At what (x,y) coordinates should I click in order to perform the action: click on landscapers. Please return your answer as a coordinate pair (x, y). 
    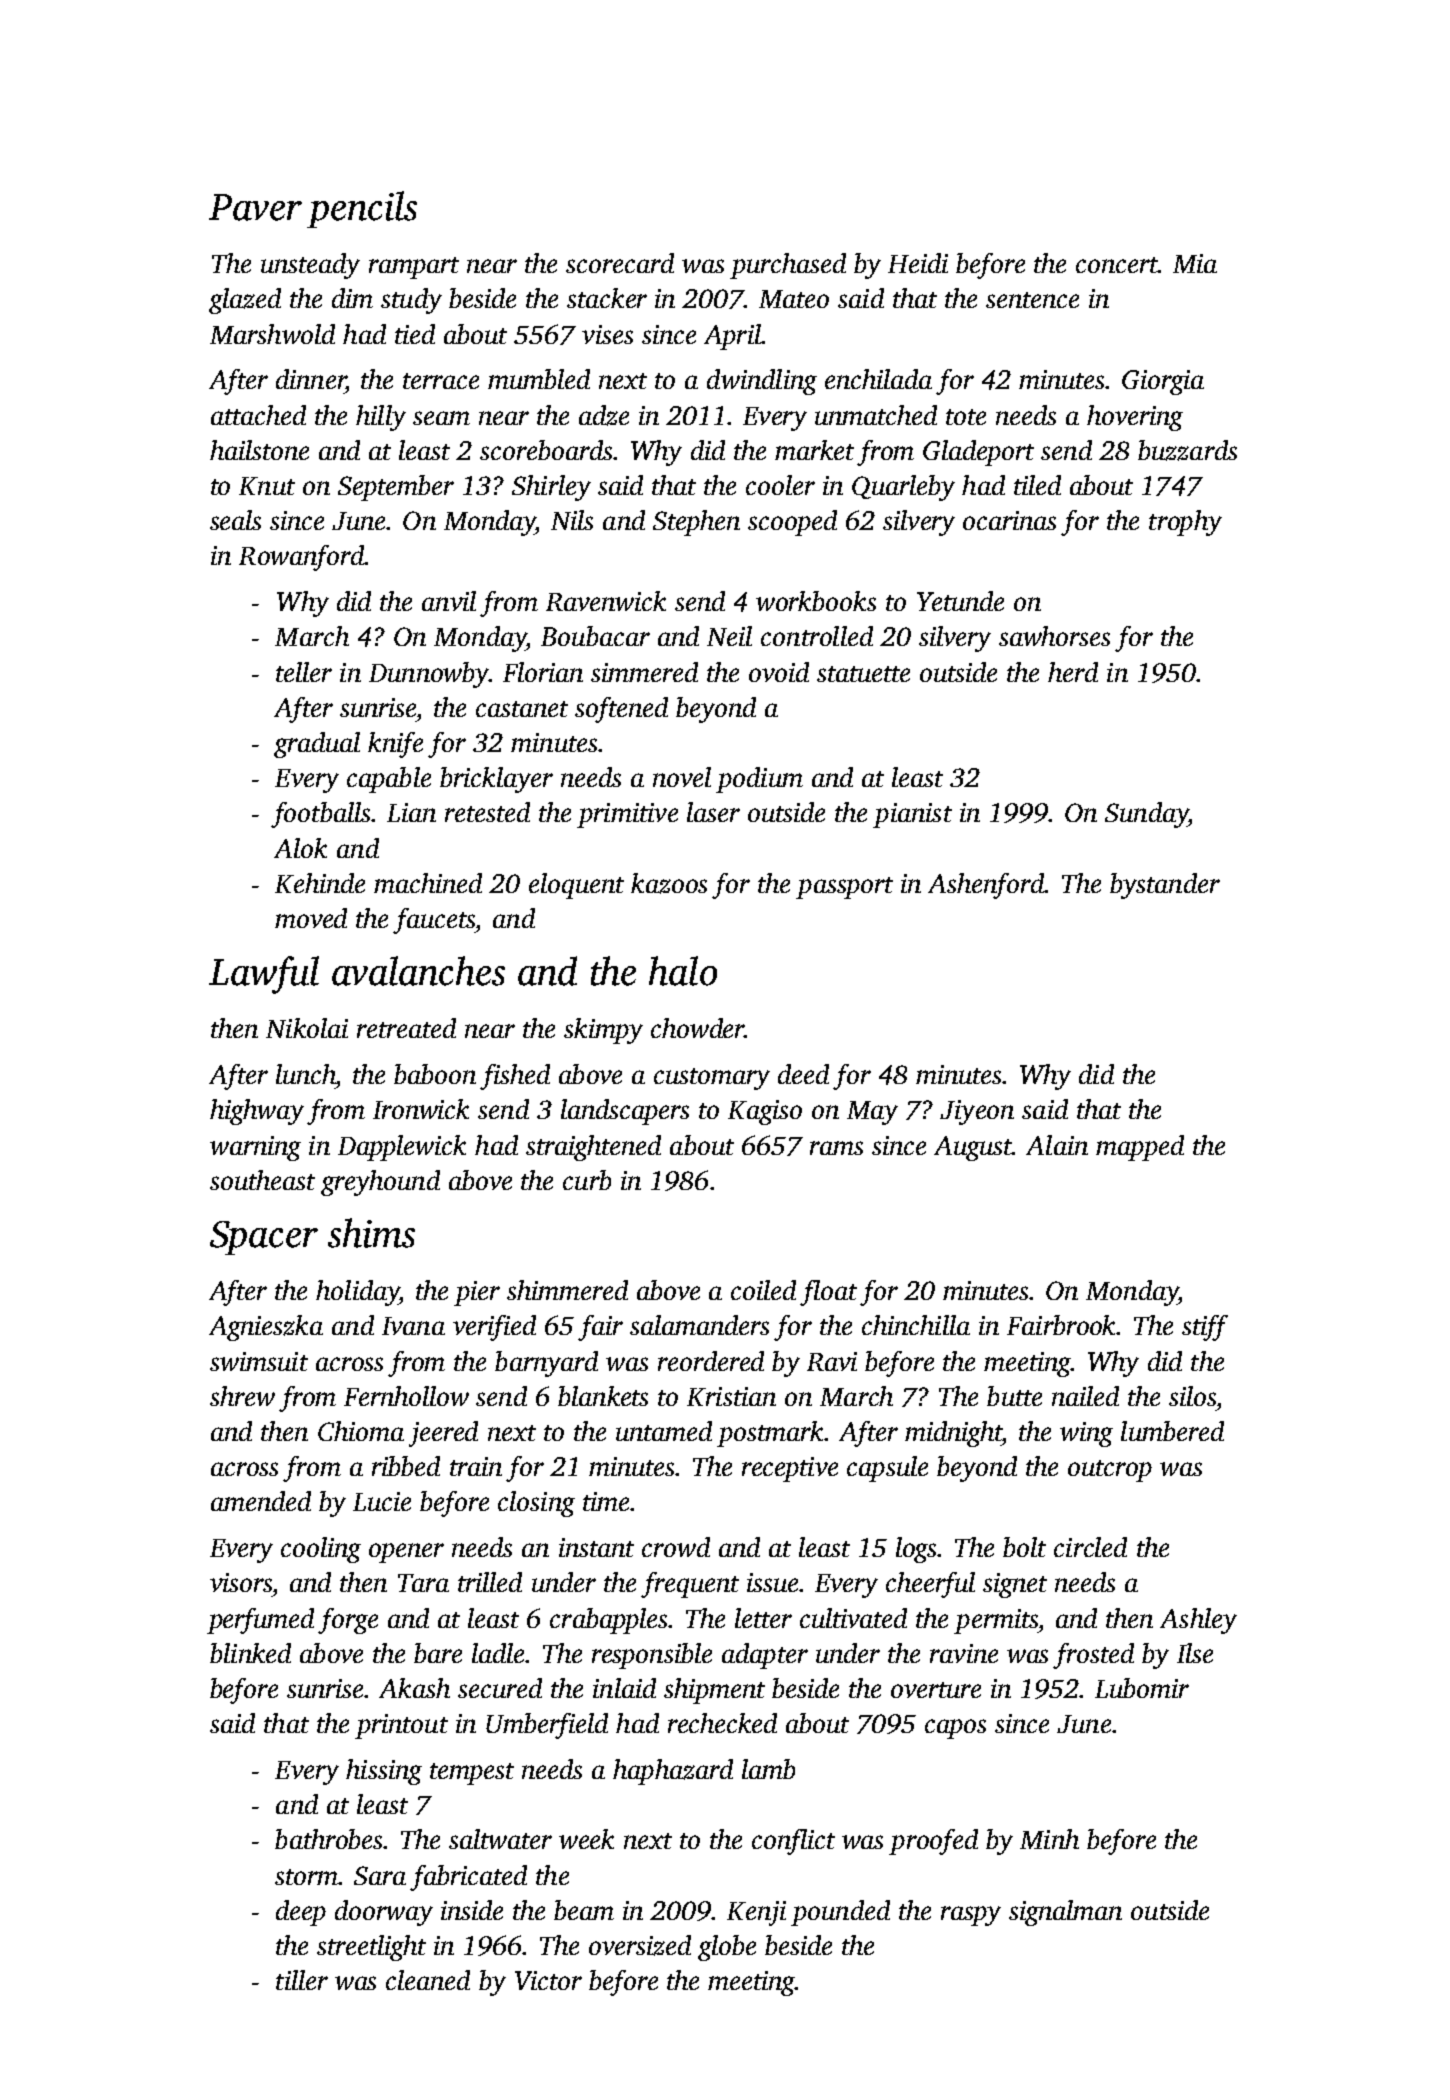
    Looking at the image, I should click on (625, 1112).
